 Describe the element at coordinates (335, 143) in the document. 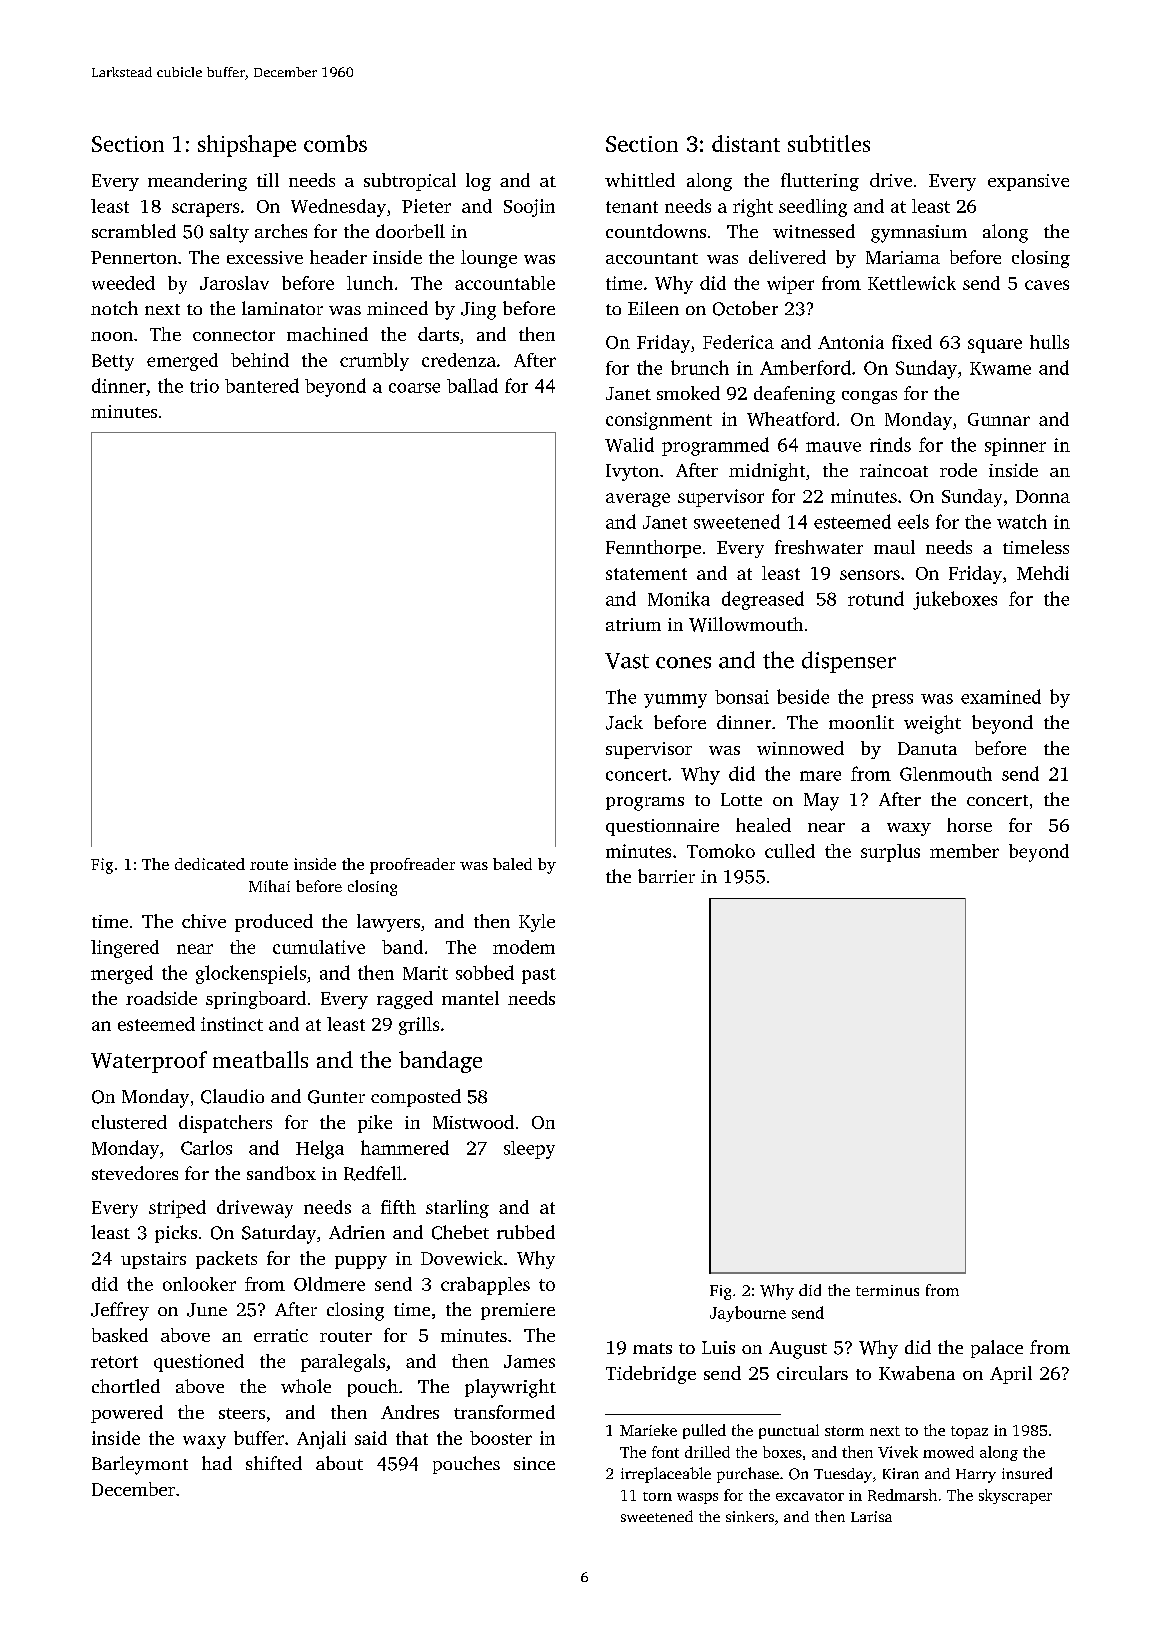

I see `combs` at that location.
